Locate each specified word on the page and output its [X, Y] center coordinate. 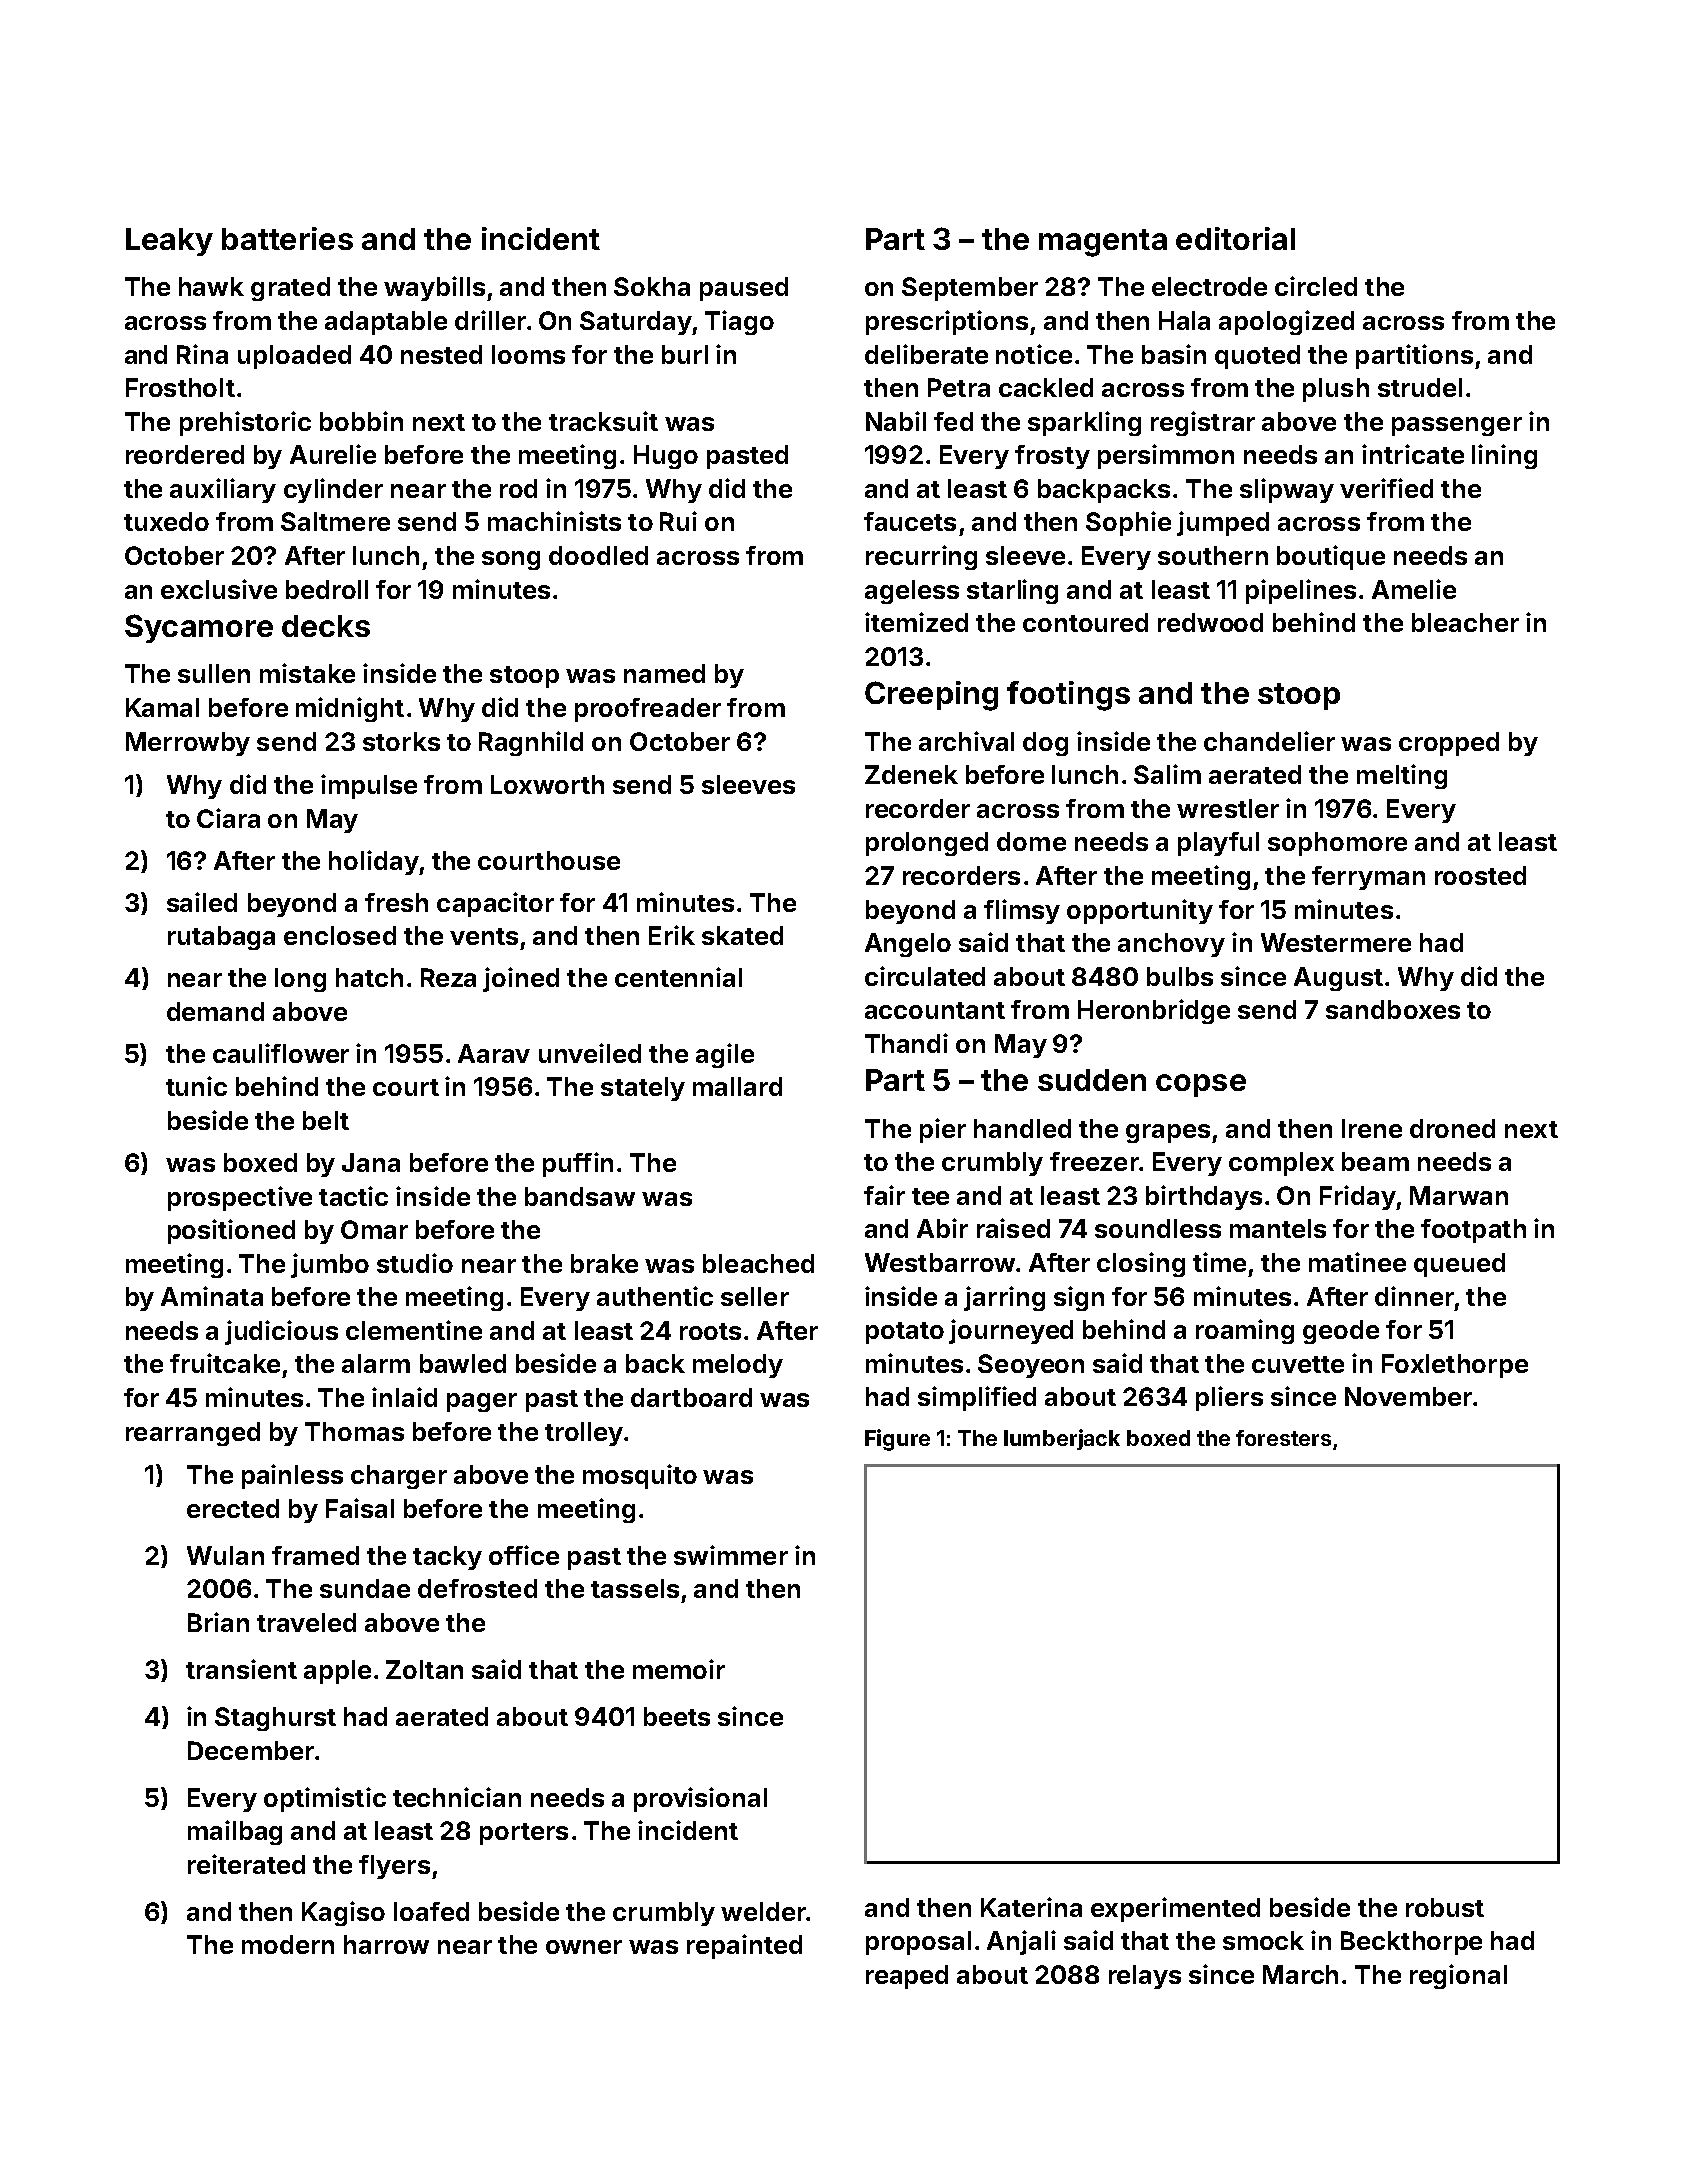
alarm [376, 1363]
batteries [287, 238]
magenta [1103, 243]
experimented [1175, 1909]
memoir [679, 1669]
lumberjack [1062, 1439]
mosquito [640, 1476]
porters [524, 1834]
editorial [1235, 238]
